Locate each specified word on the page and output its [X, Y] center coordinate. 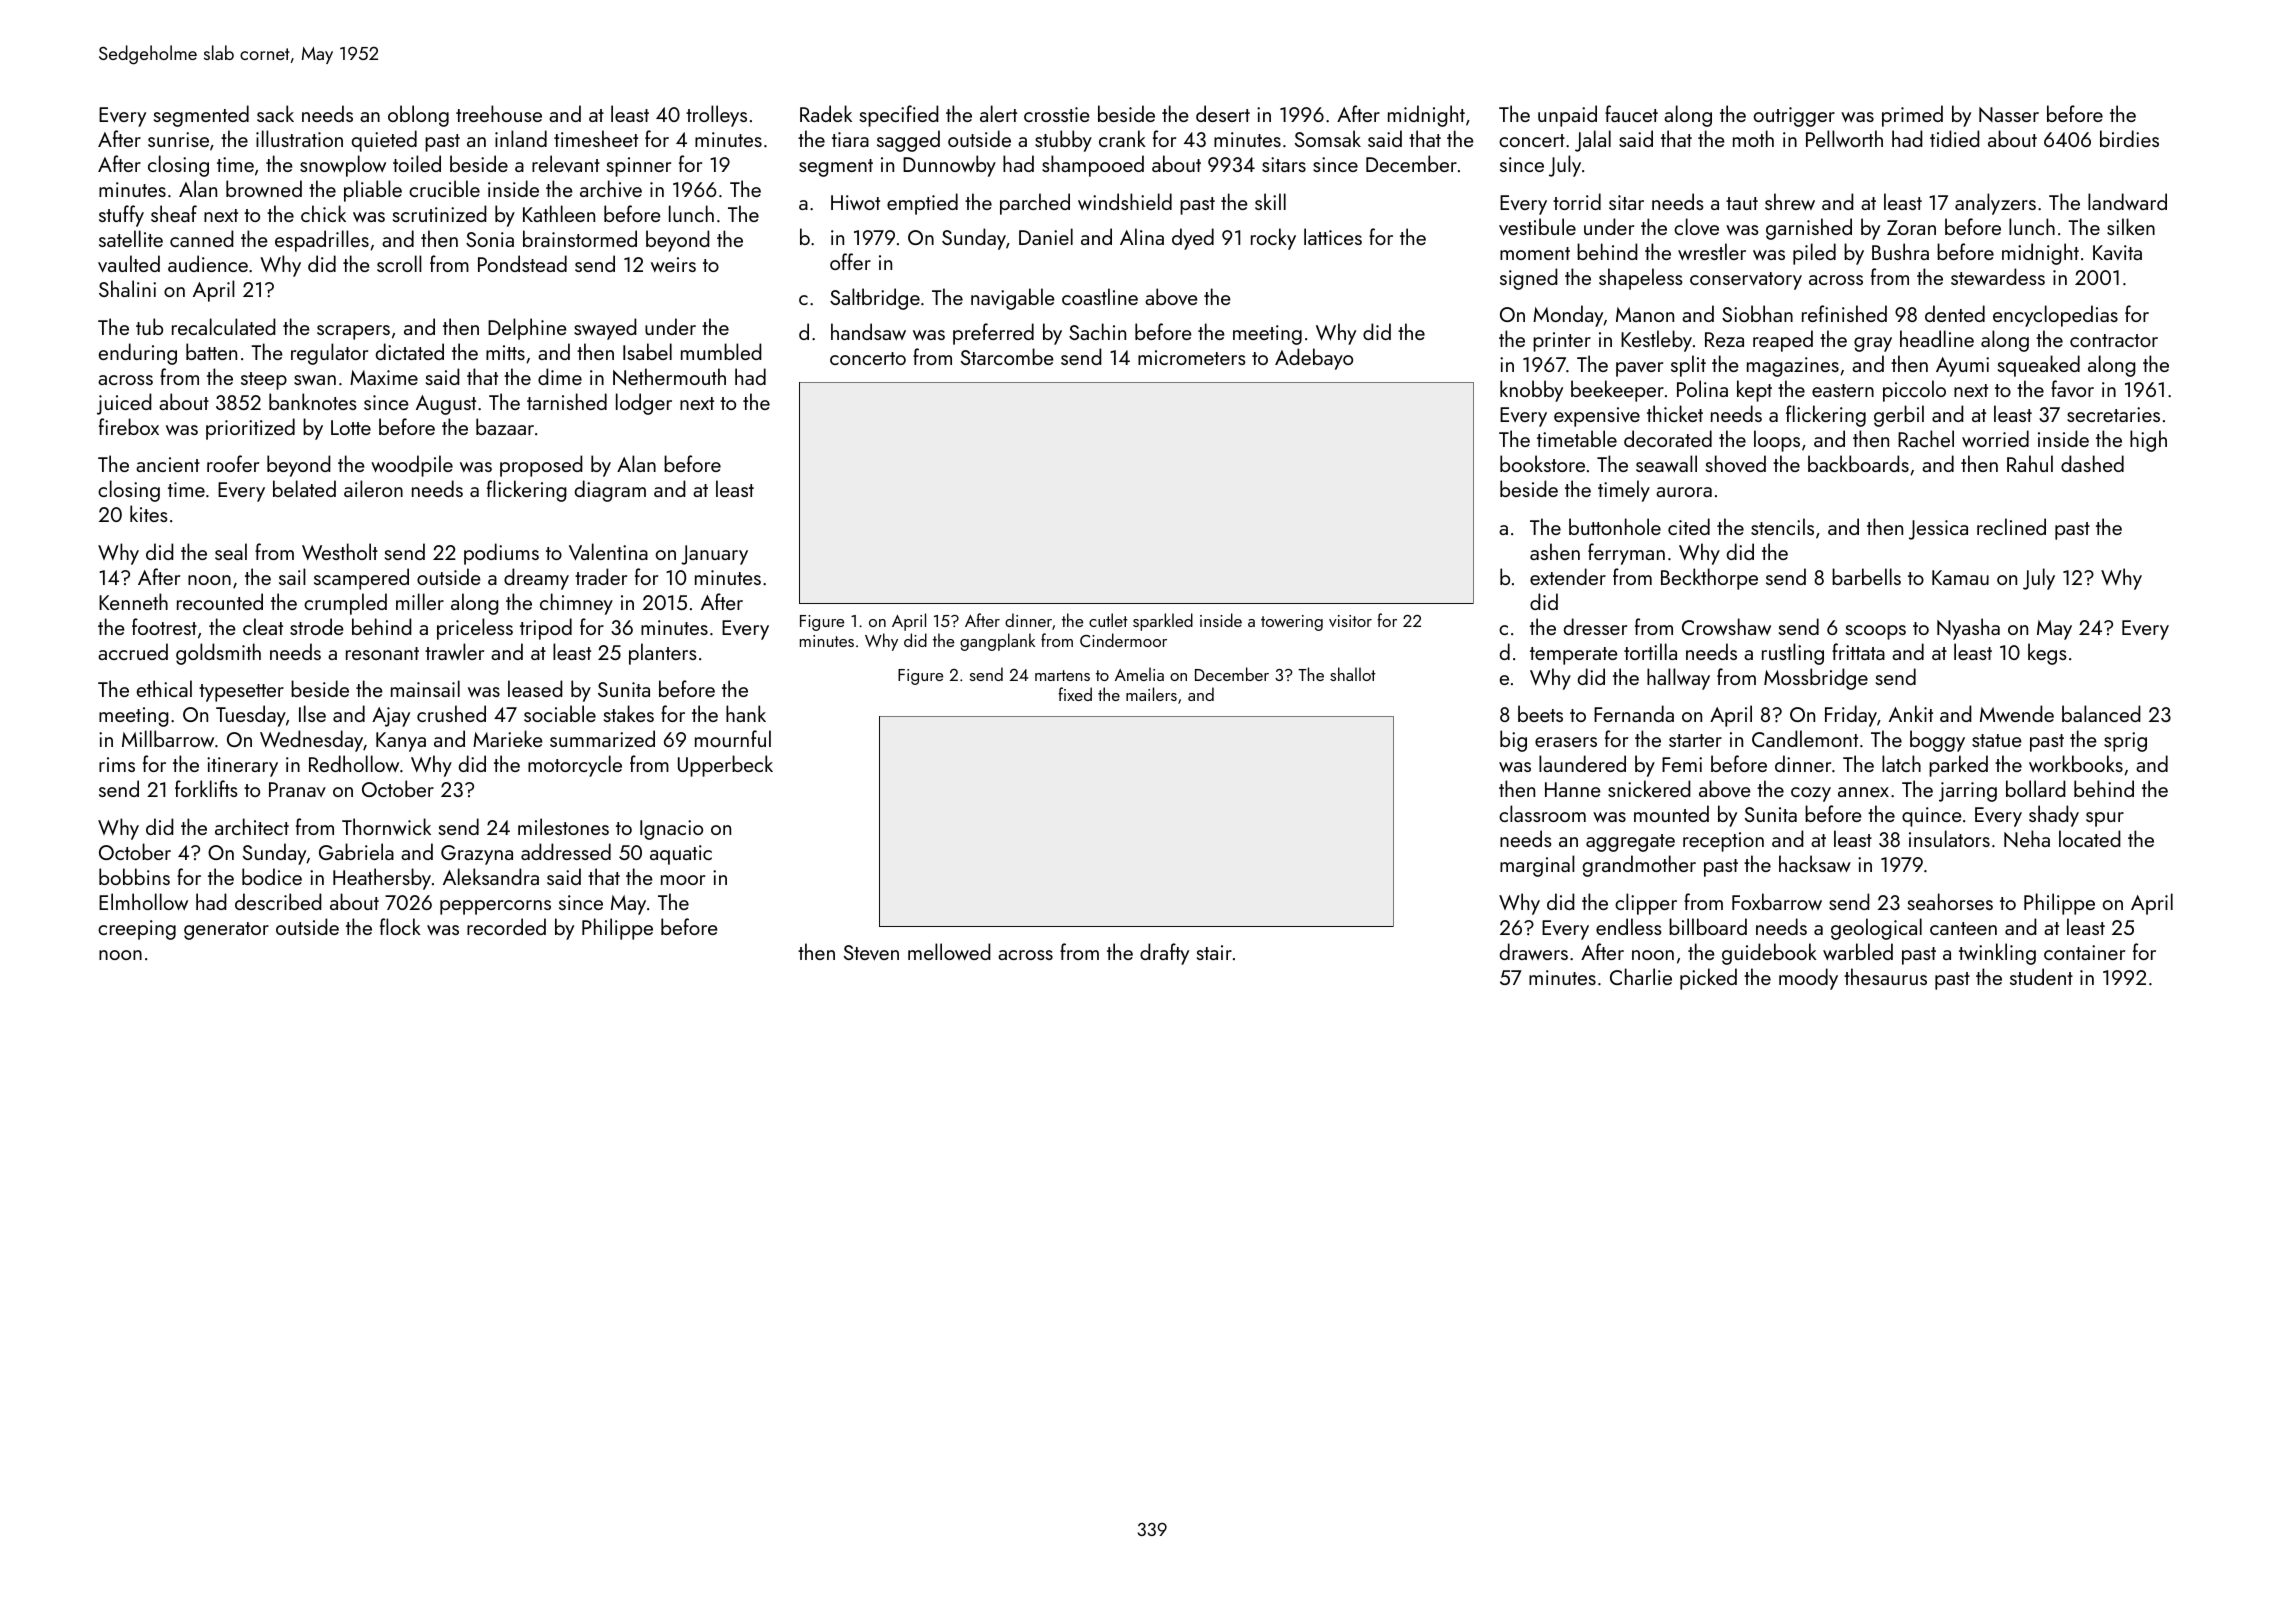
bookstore [1542, 463]
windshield [1125, 201]
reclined [2011, 526]
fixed [1075, 694]
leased [535, 688]
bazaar [505, 426]
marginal [1537, 866]
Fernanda [1634, 713]
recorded [506, 926]
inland [521, 138]
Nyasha [1968, 629]
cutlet [1108, 620]
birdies [2129, 138]
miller [420, 601]
